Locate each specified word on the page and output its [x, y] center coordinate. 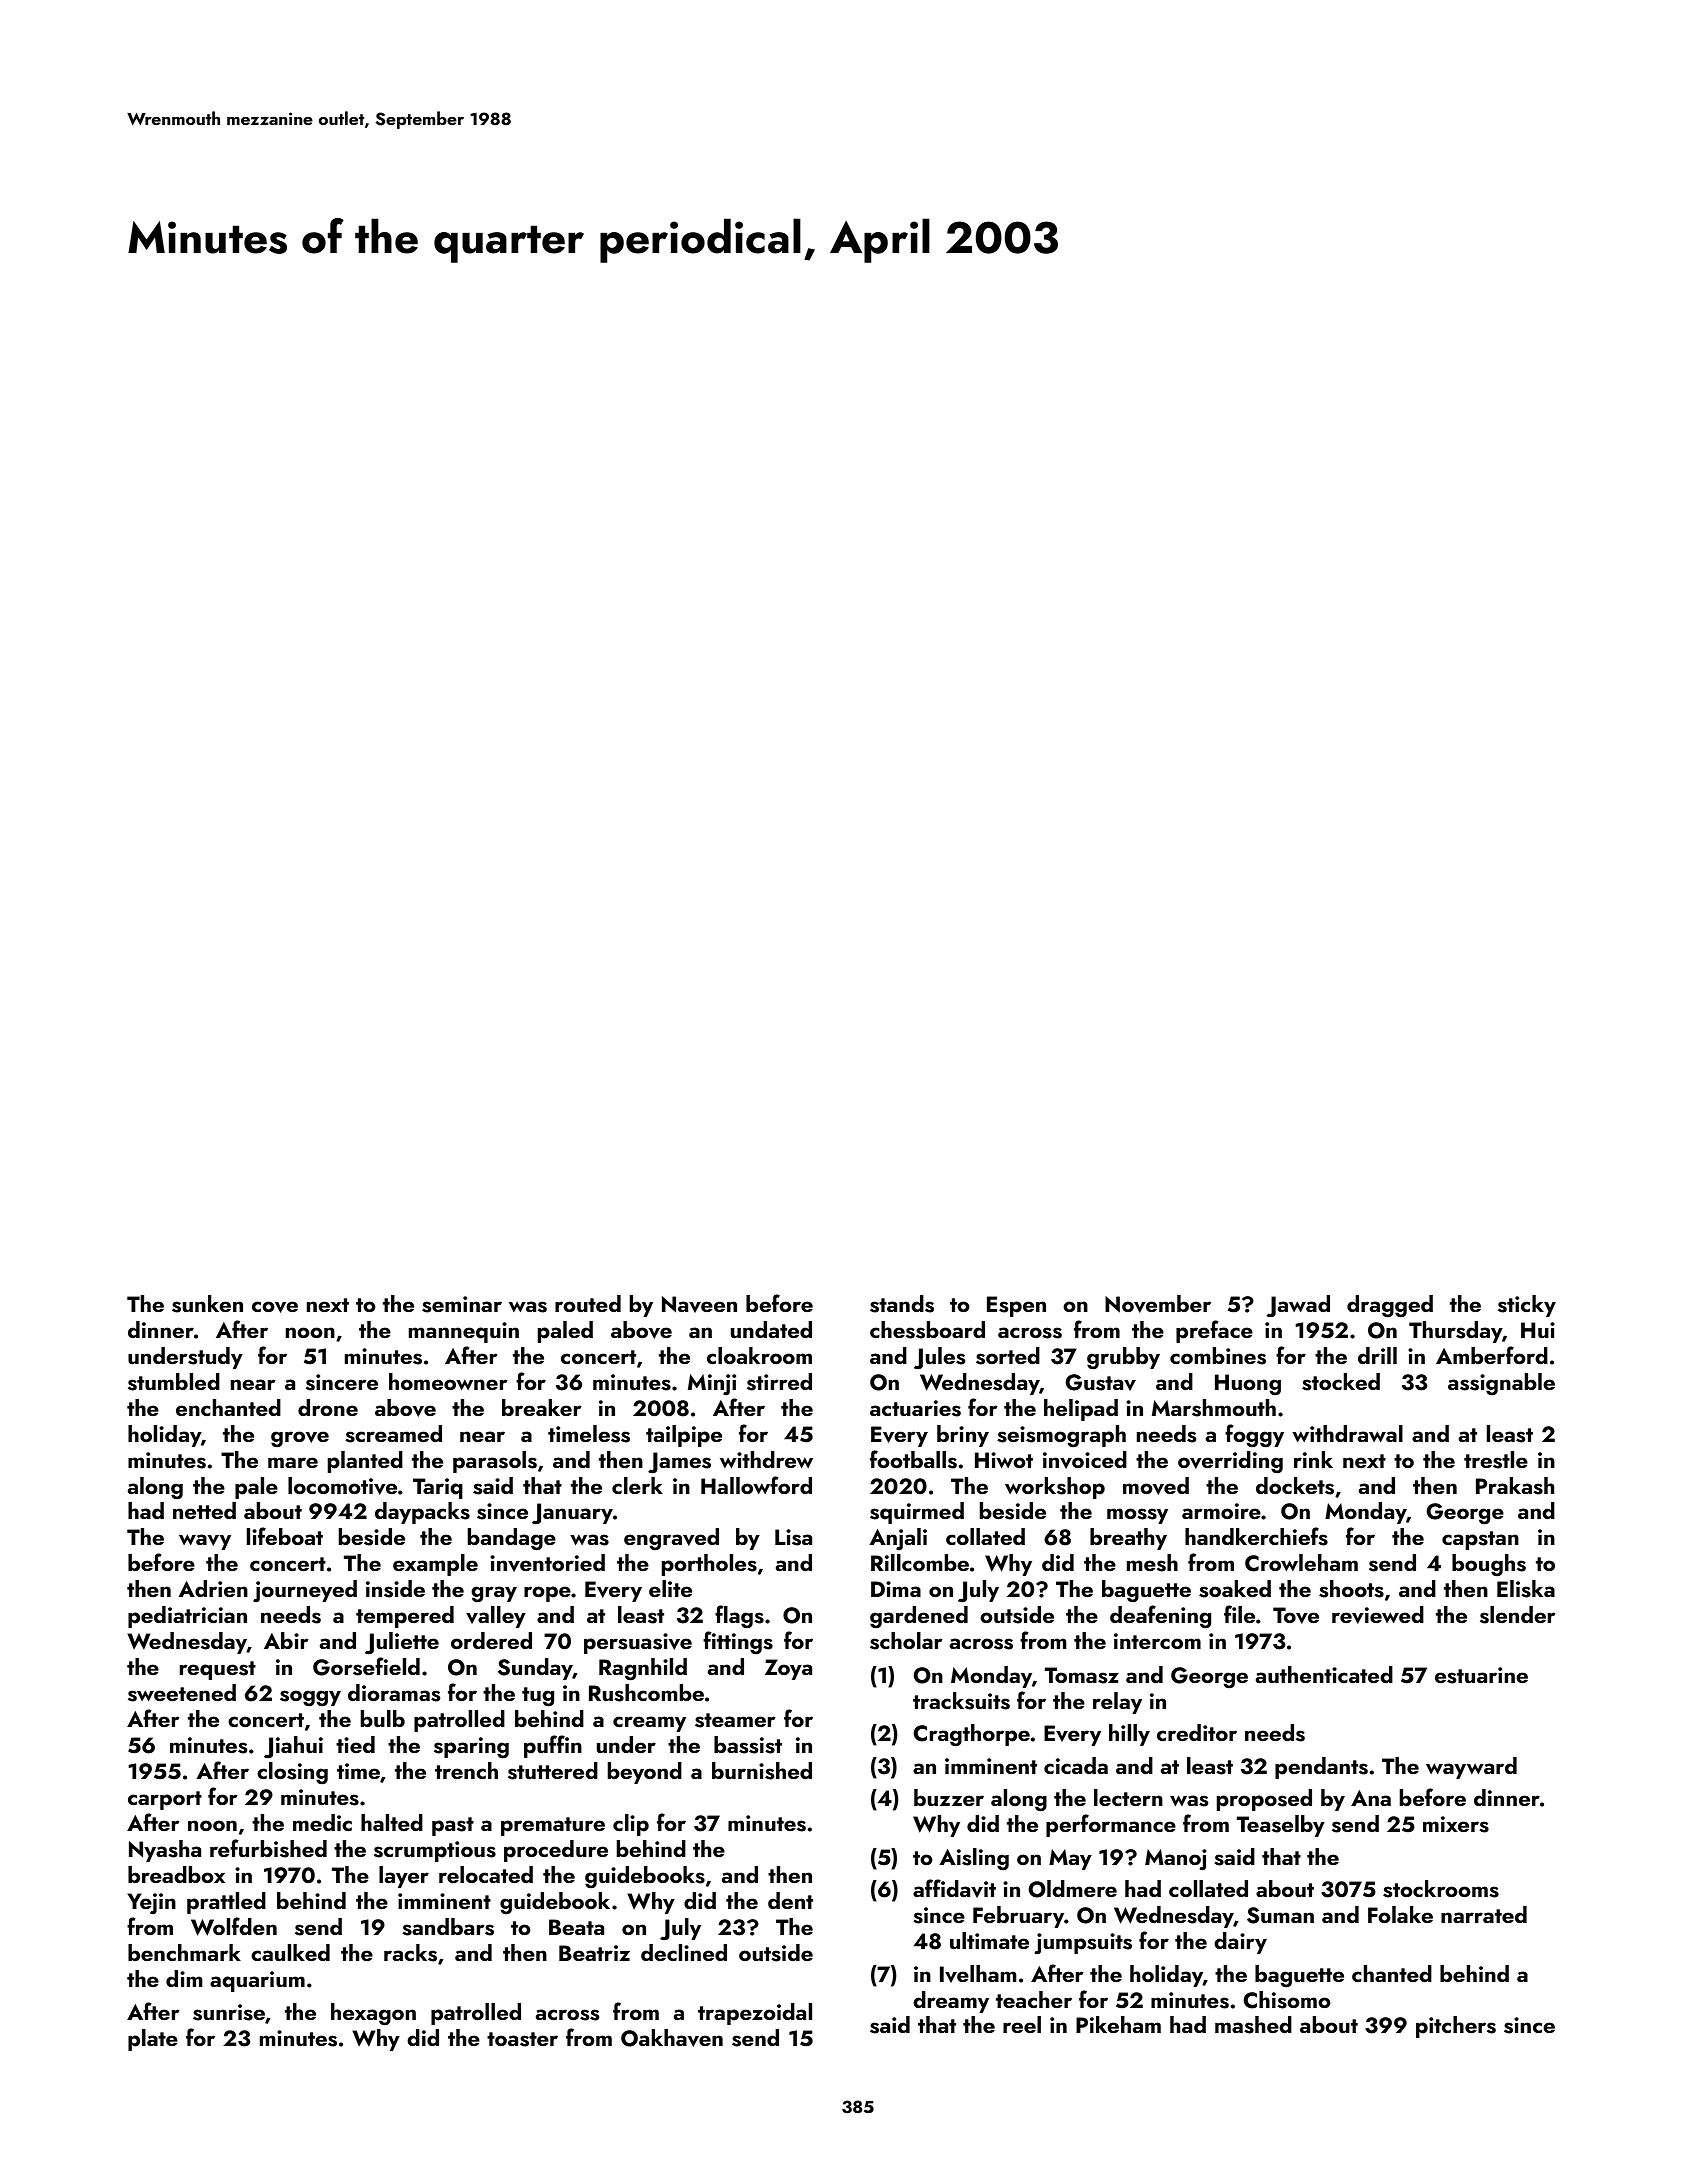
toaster [522, 2039]
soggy [310, 1698]
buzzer [949, 1797]
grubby [1123, 1358]
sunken [207, 1304]
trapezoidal [755, 2014]
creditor [1197, 1732]
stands [902, 1304]
